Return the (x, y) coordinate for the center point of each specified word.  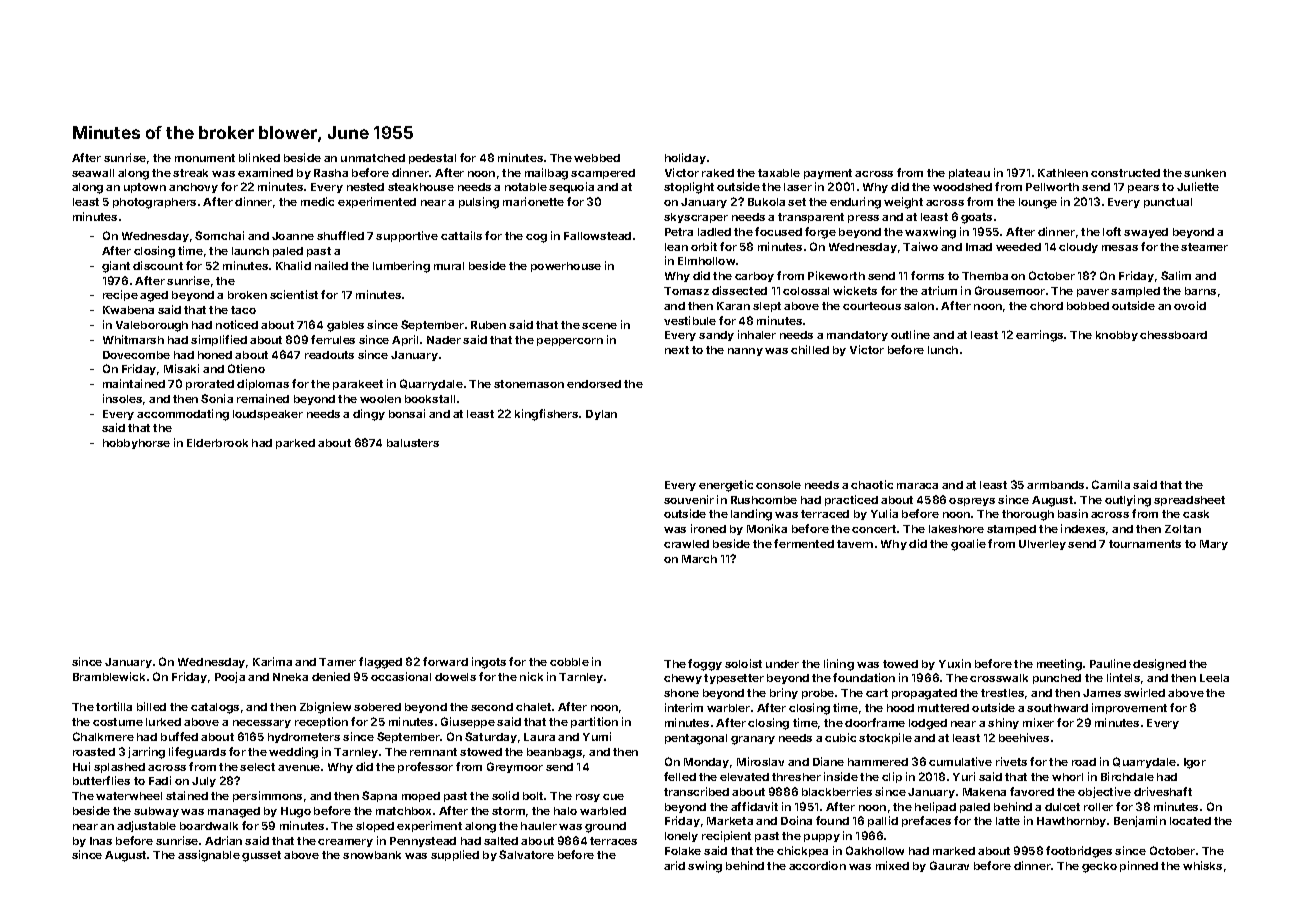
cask (1196, 514)
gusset (261, 856)
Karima (272, 661)
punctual (1168, 203)
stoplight (689, 188)
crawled (686, 544)
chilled (810, 349)
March (699, 559)
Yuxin (955, 663)
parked (295, 444)
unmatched (373, 158)
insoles (122, 398)
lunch (943, 350)
